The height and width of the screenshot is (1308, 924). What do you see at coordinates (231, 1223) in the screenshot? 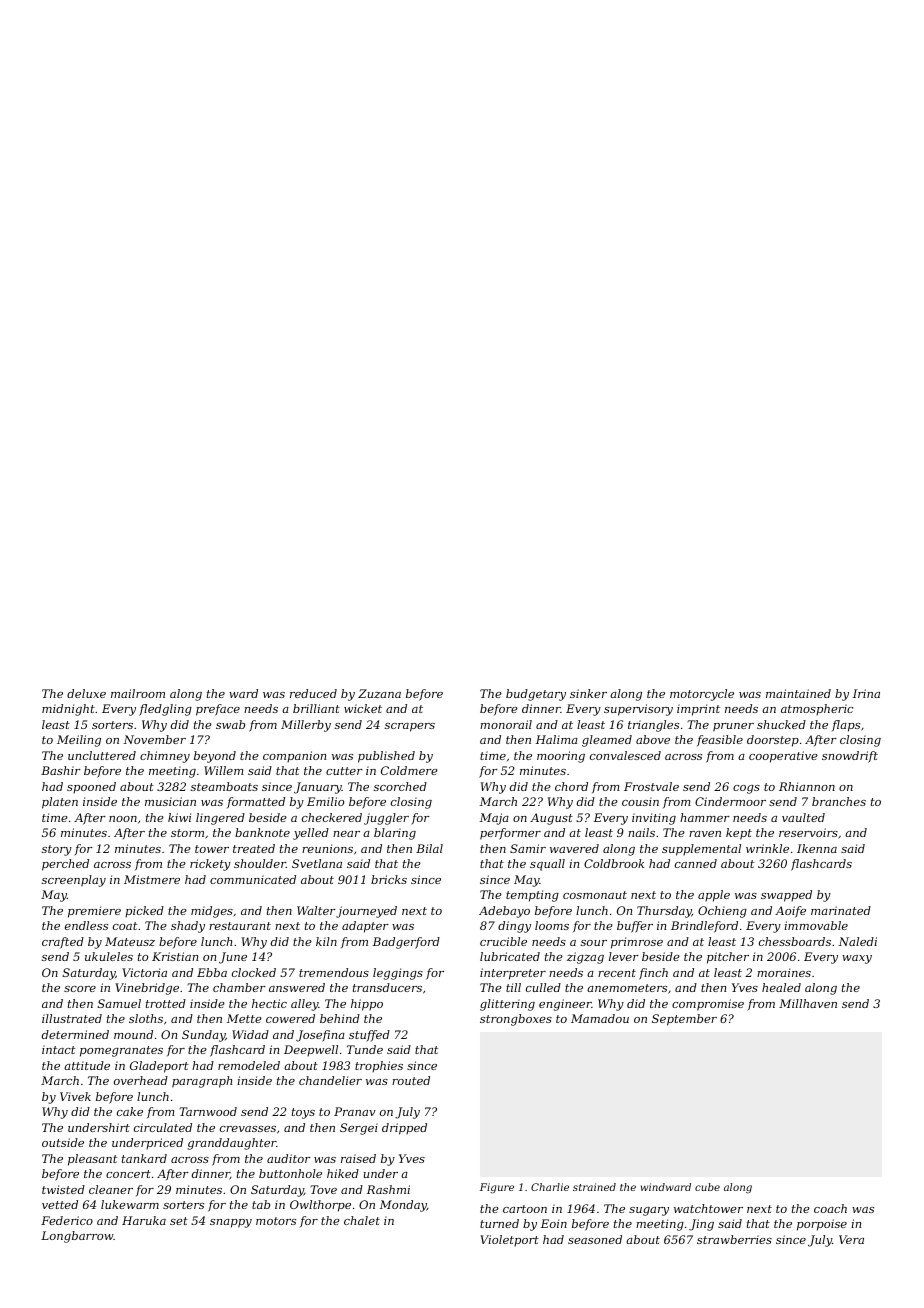
I see `snappy` at bounding box center [231, 1223].
